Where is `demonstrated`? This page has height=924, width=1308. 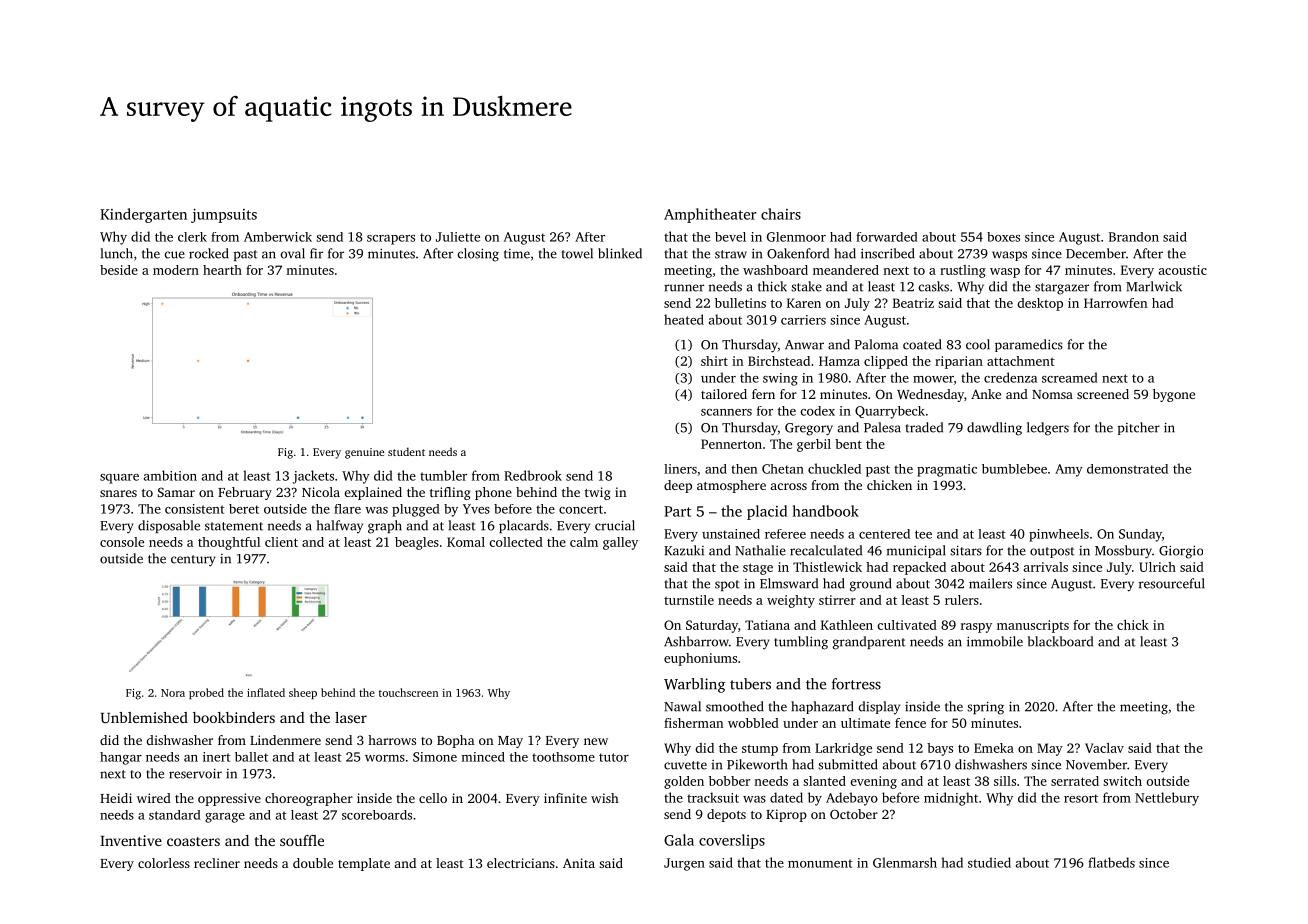 demonstrated is located at coordinates (1127, 469).
